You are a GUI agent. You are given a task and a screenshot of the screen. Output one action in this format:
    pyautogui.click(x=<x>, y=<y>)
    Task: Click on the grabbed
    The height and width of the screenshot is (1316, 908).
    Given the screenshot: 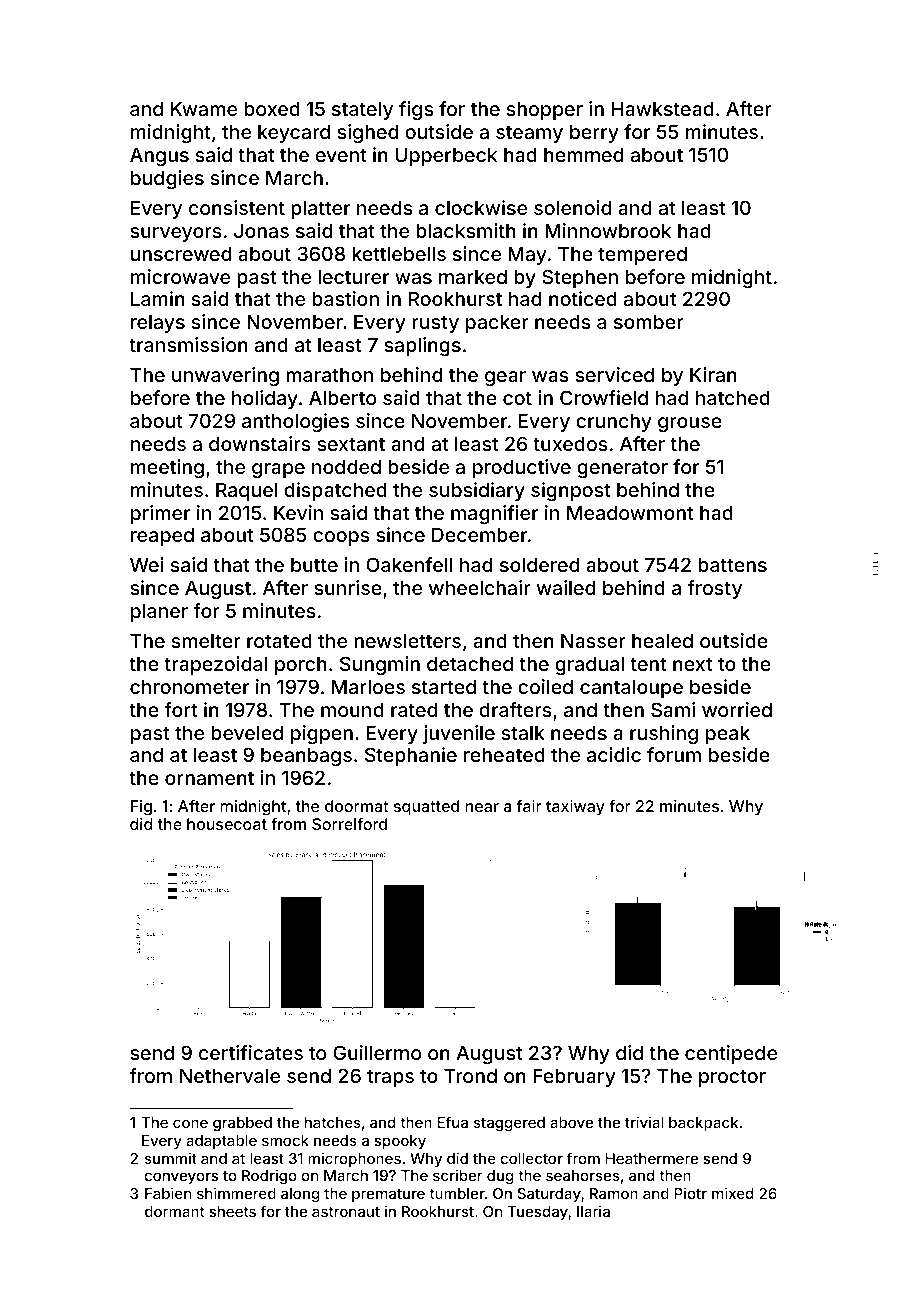 What is the action you would take?
    pyautogui.click(x=242, y=1124)
